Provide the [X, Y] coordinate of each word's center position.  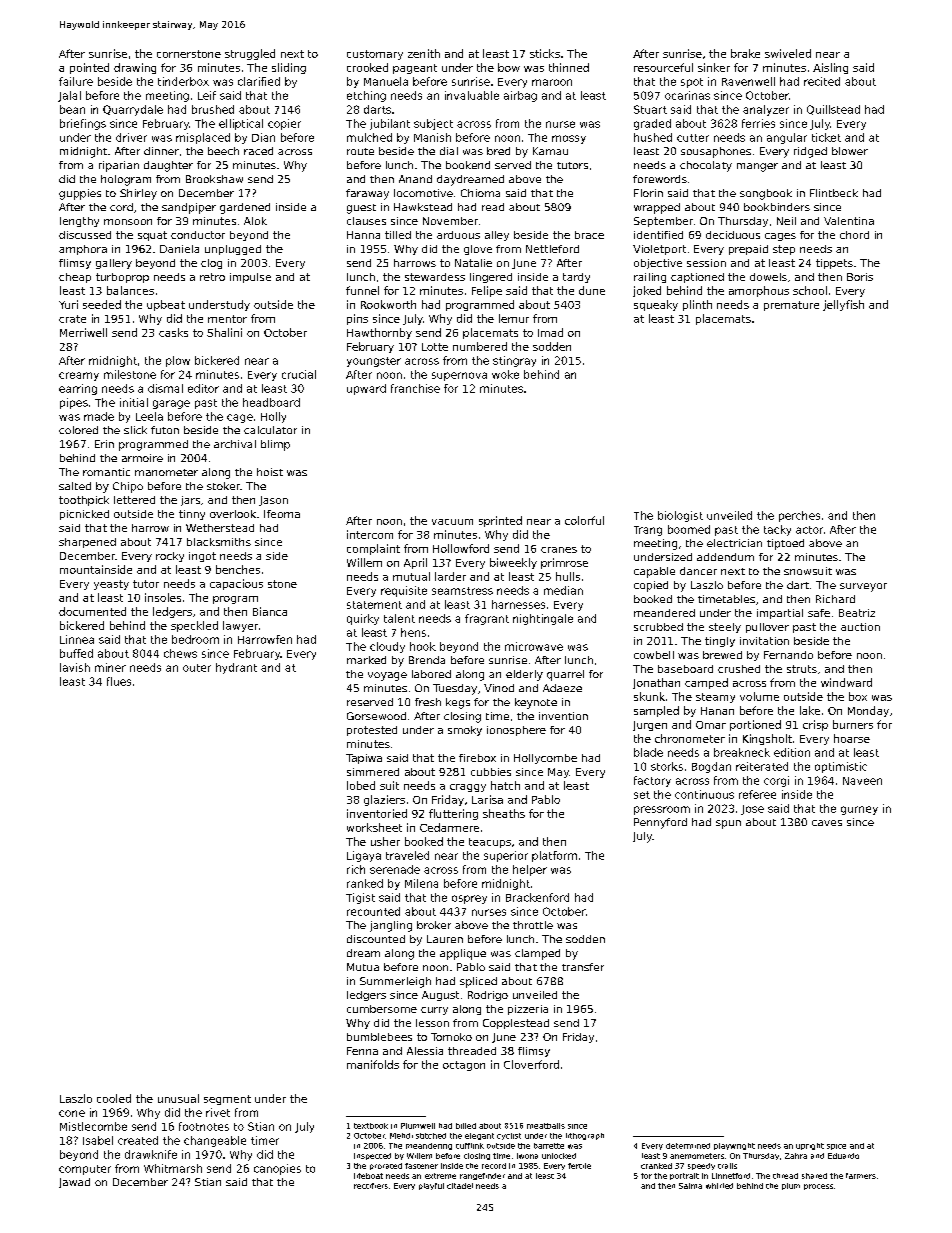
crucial [299, 374]
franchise [415, 388]
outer [197, 668]
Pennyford [660, 823]
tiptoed [785, 544]
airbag [520, 96]
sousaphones [716, 152]
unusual [178, 1098]
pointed [89, 68]
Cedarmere [449, 827]
